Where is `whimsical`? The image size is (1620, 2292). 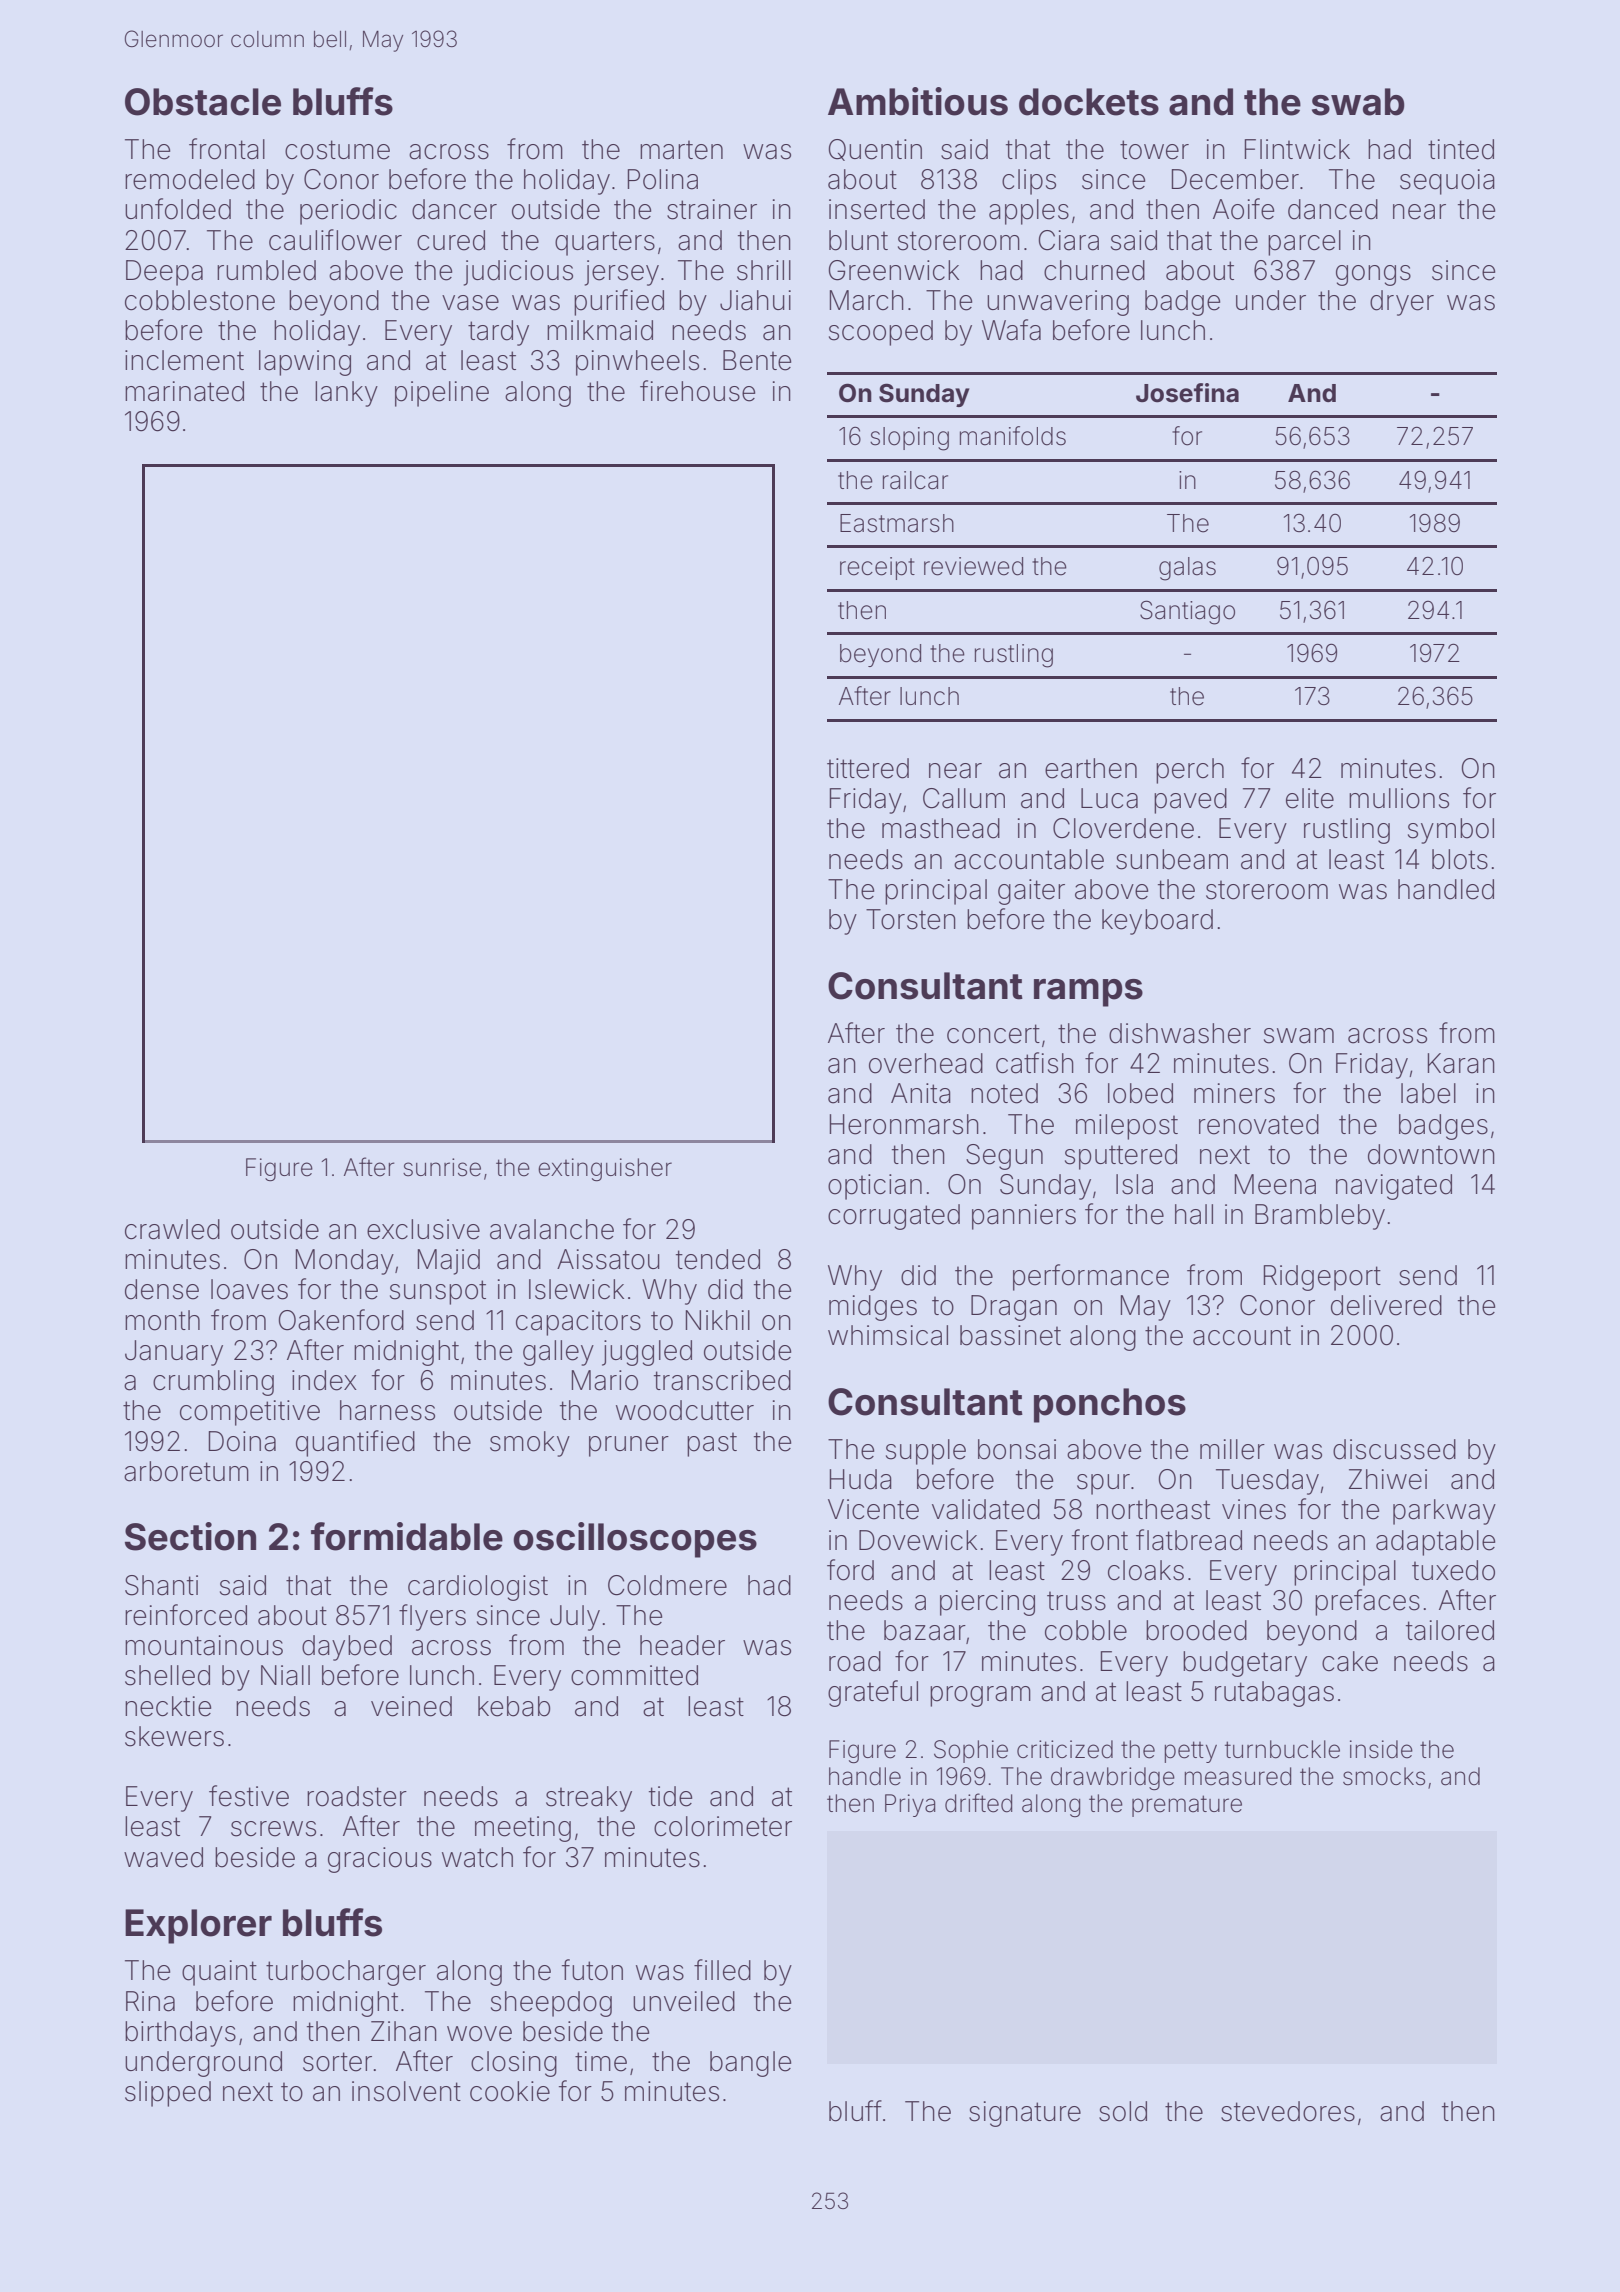
whimsical is located at coordinates (888, 1335).
